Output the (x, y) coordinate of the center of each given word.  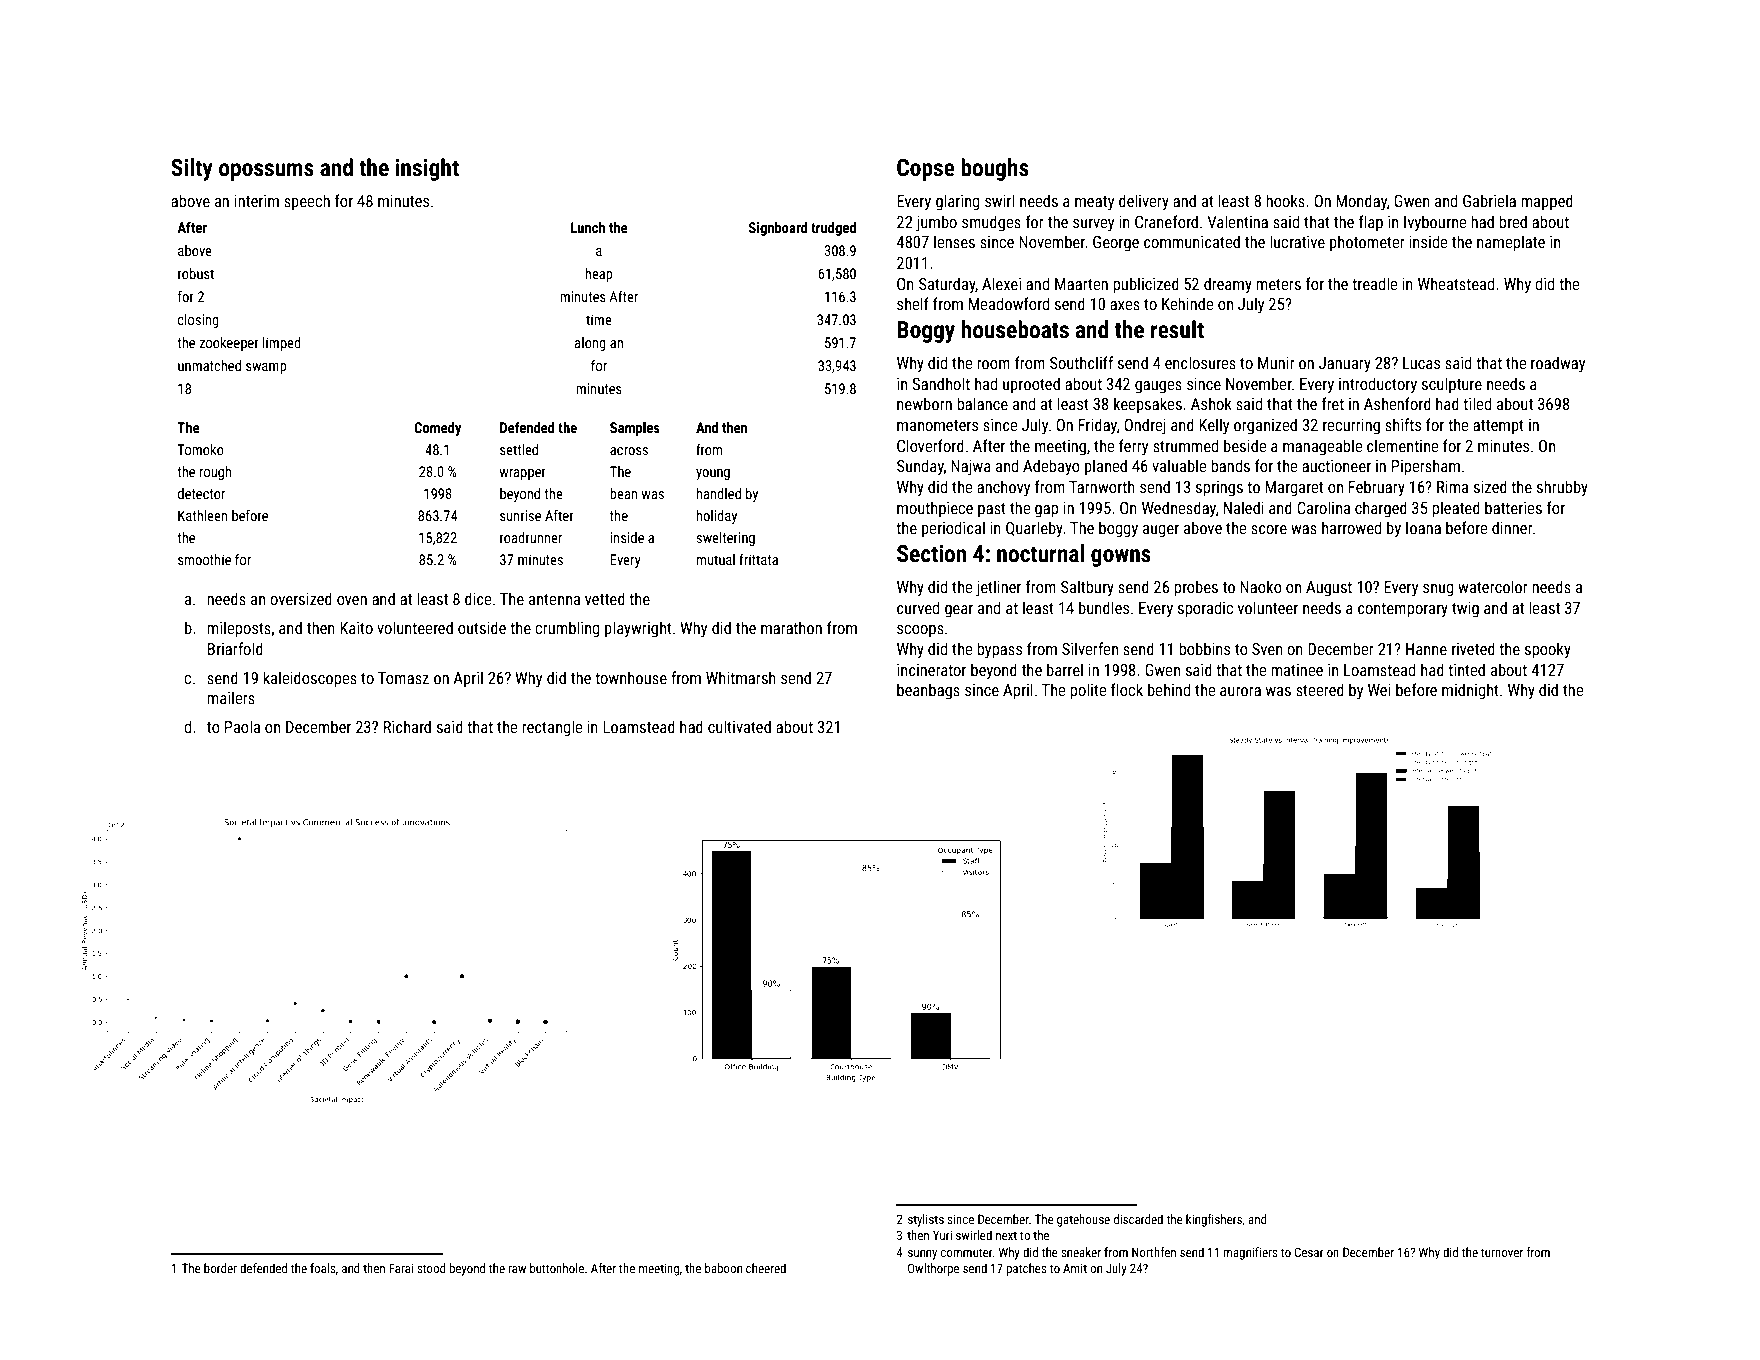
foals (323, 1268)
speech (307, 202)
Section (931, 553)
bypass (999, 650)
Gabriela (1489, 200)
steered (1320, 689)
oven (352, 600)
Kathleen (203, 515)
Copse (926, 170)
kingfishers (1214, 1220)
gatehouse (1083, 1220)
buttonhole (557, 1268)
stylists (926, 1220)
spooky (1548, 650)
